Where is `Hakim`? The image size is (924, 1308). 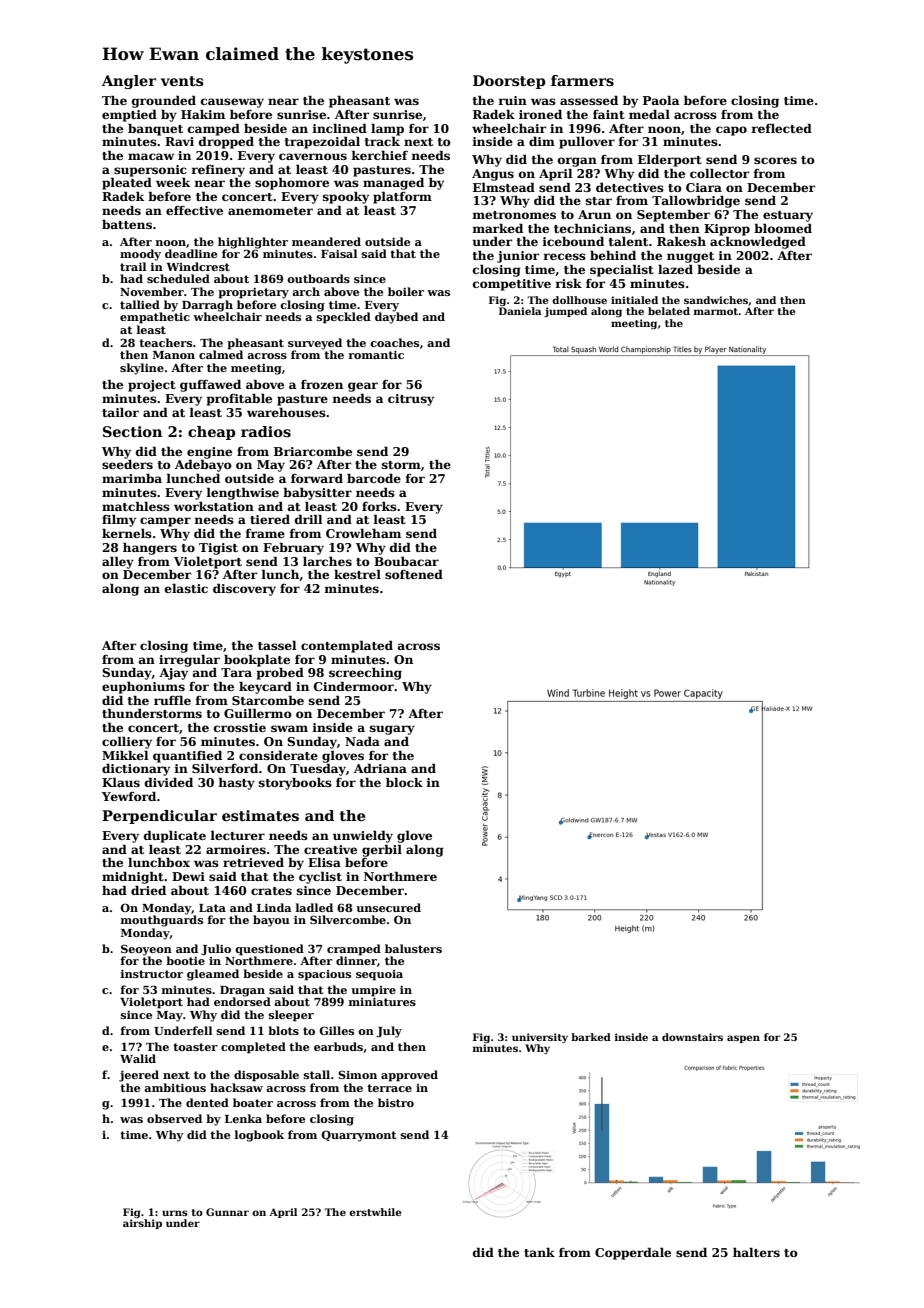 Hakim is located at coordinates (203, 114).
